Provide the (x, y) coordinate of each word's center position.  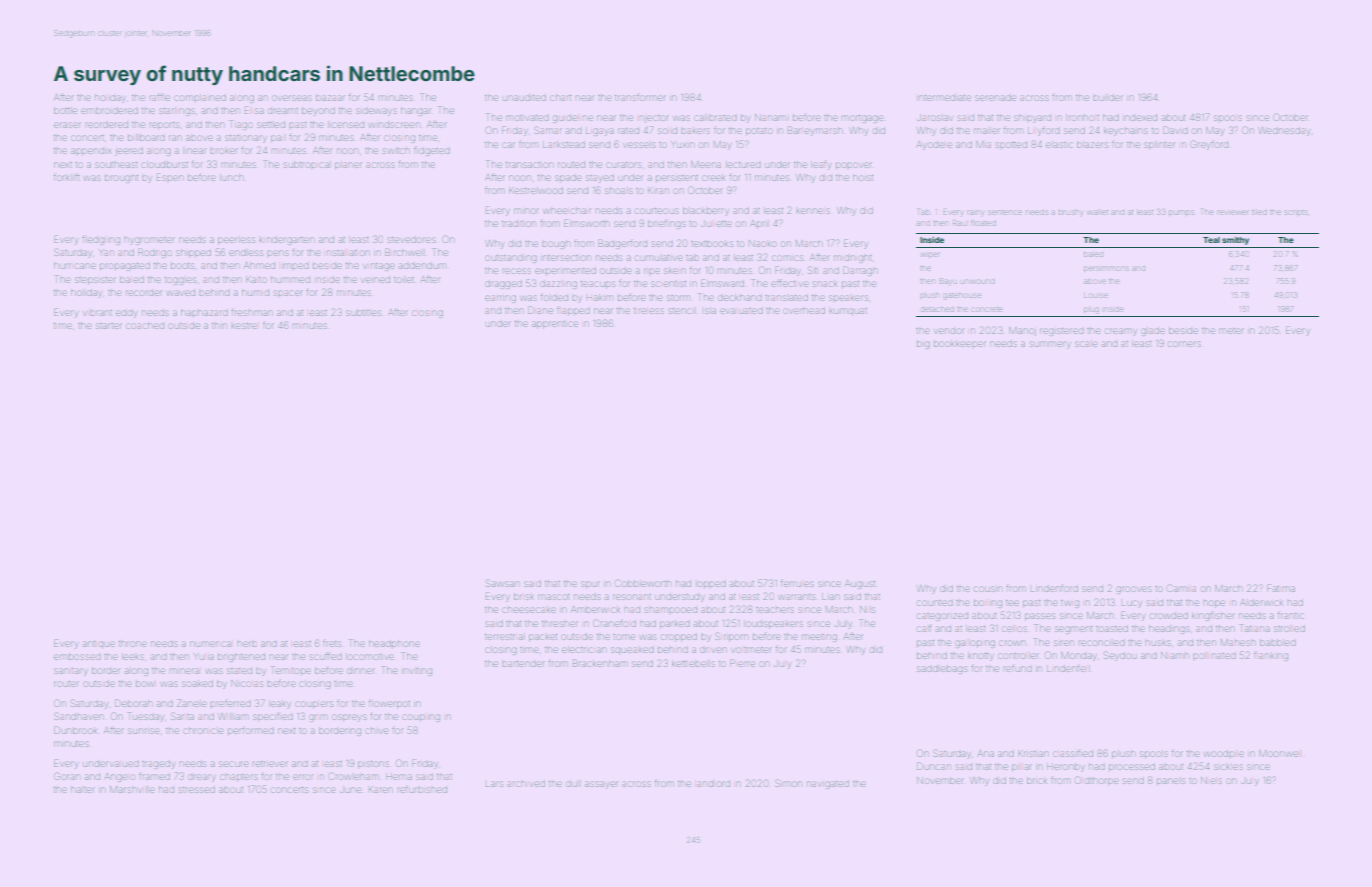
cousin (988, 589)
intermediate (945, 98)
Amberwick (595, 609)
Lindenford (1054, 589)
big (923, 345)
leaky (280, 705)
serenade (995, 98)
